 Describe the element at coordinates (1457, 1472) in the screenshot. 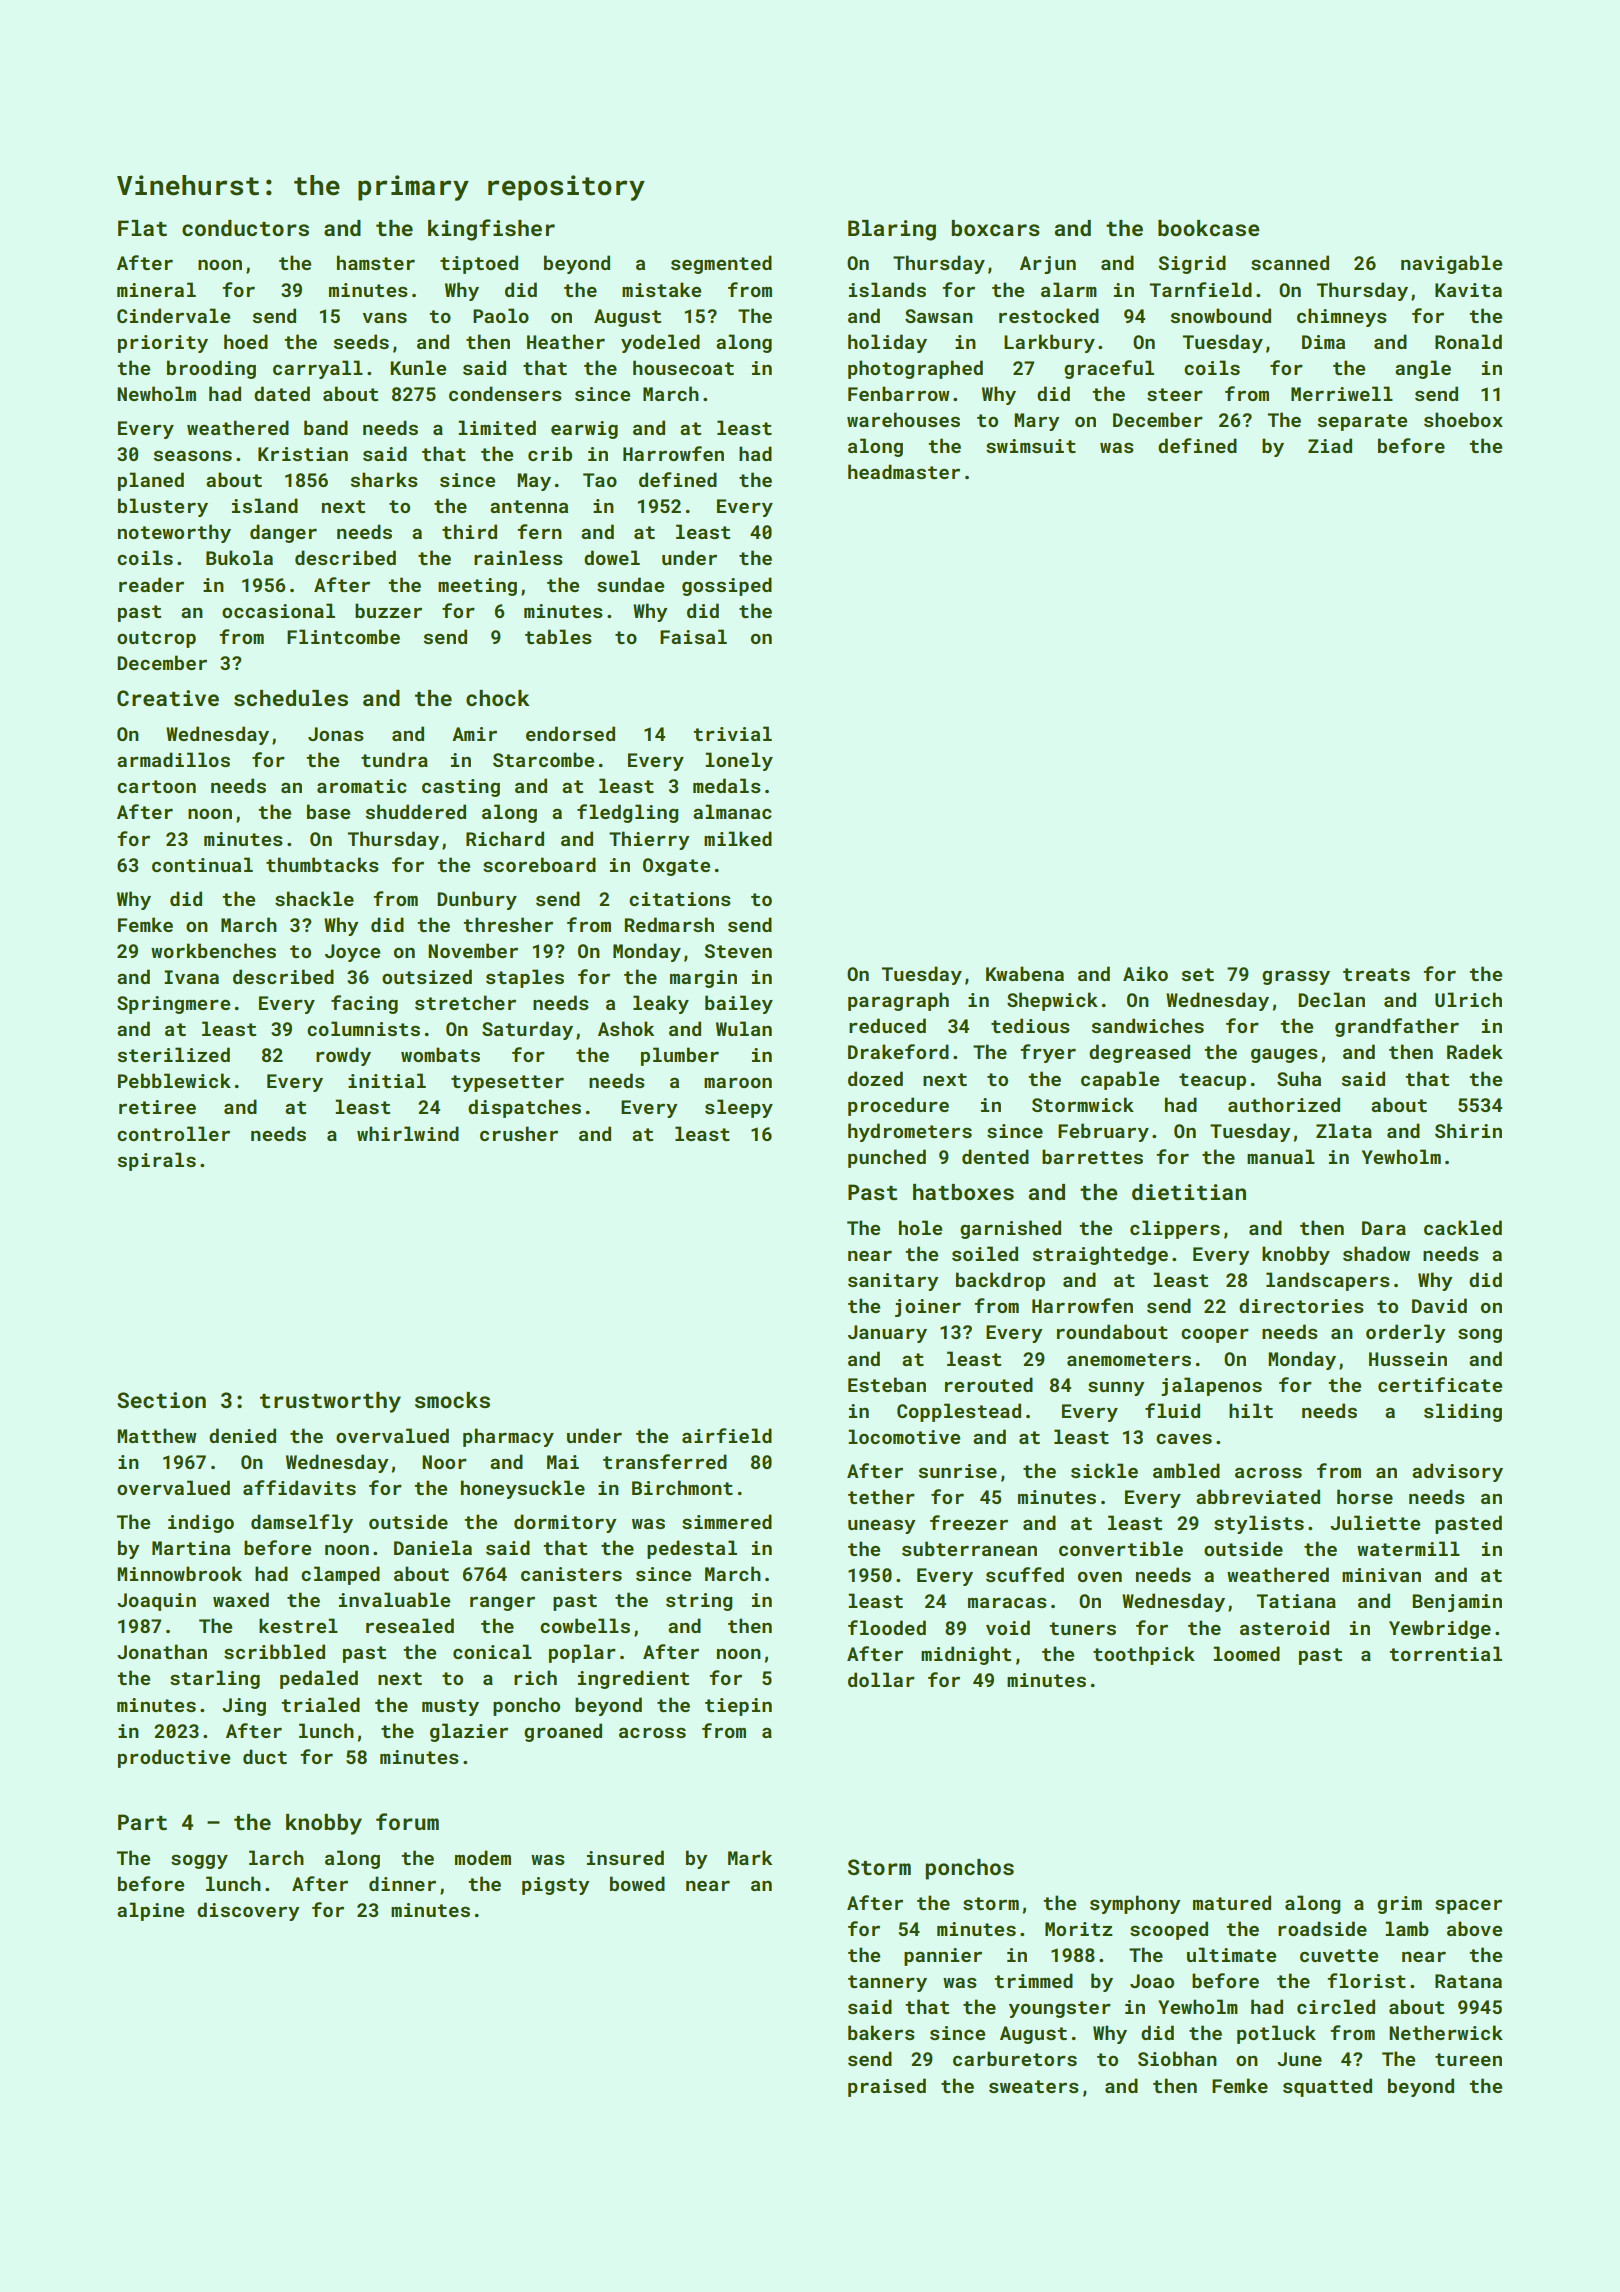

I see `advisory` at that location.
